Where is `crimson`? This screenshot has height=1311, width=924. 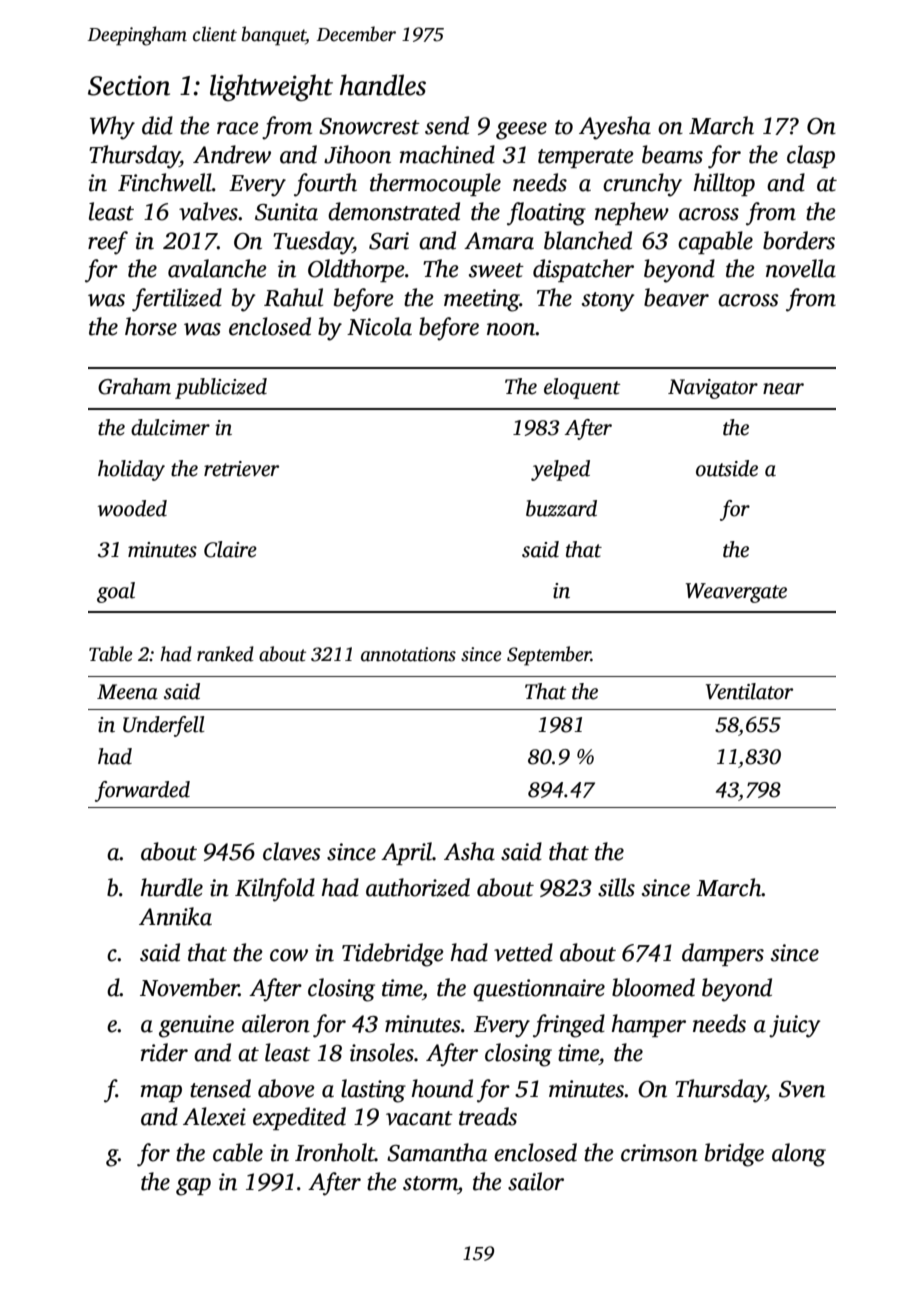
crimson is located at coordinates (659, 1153).
